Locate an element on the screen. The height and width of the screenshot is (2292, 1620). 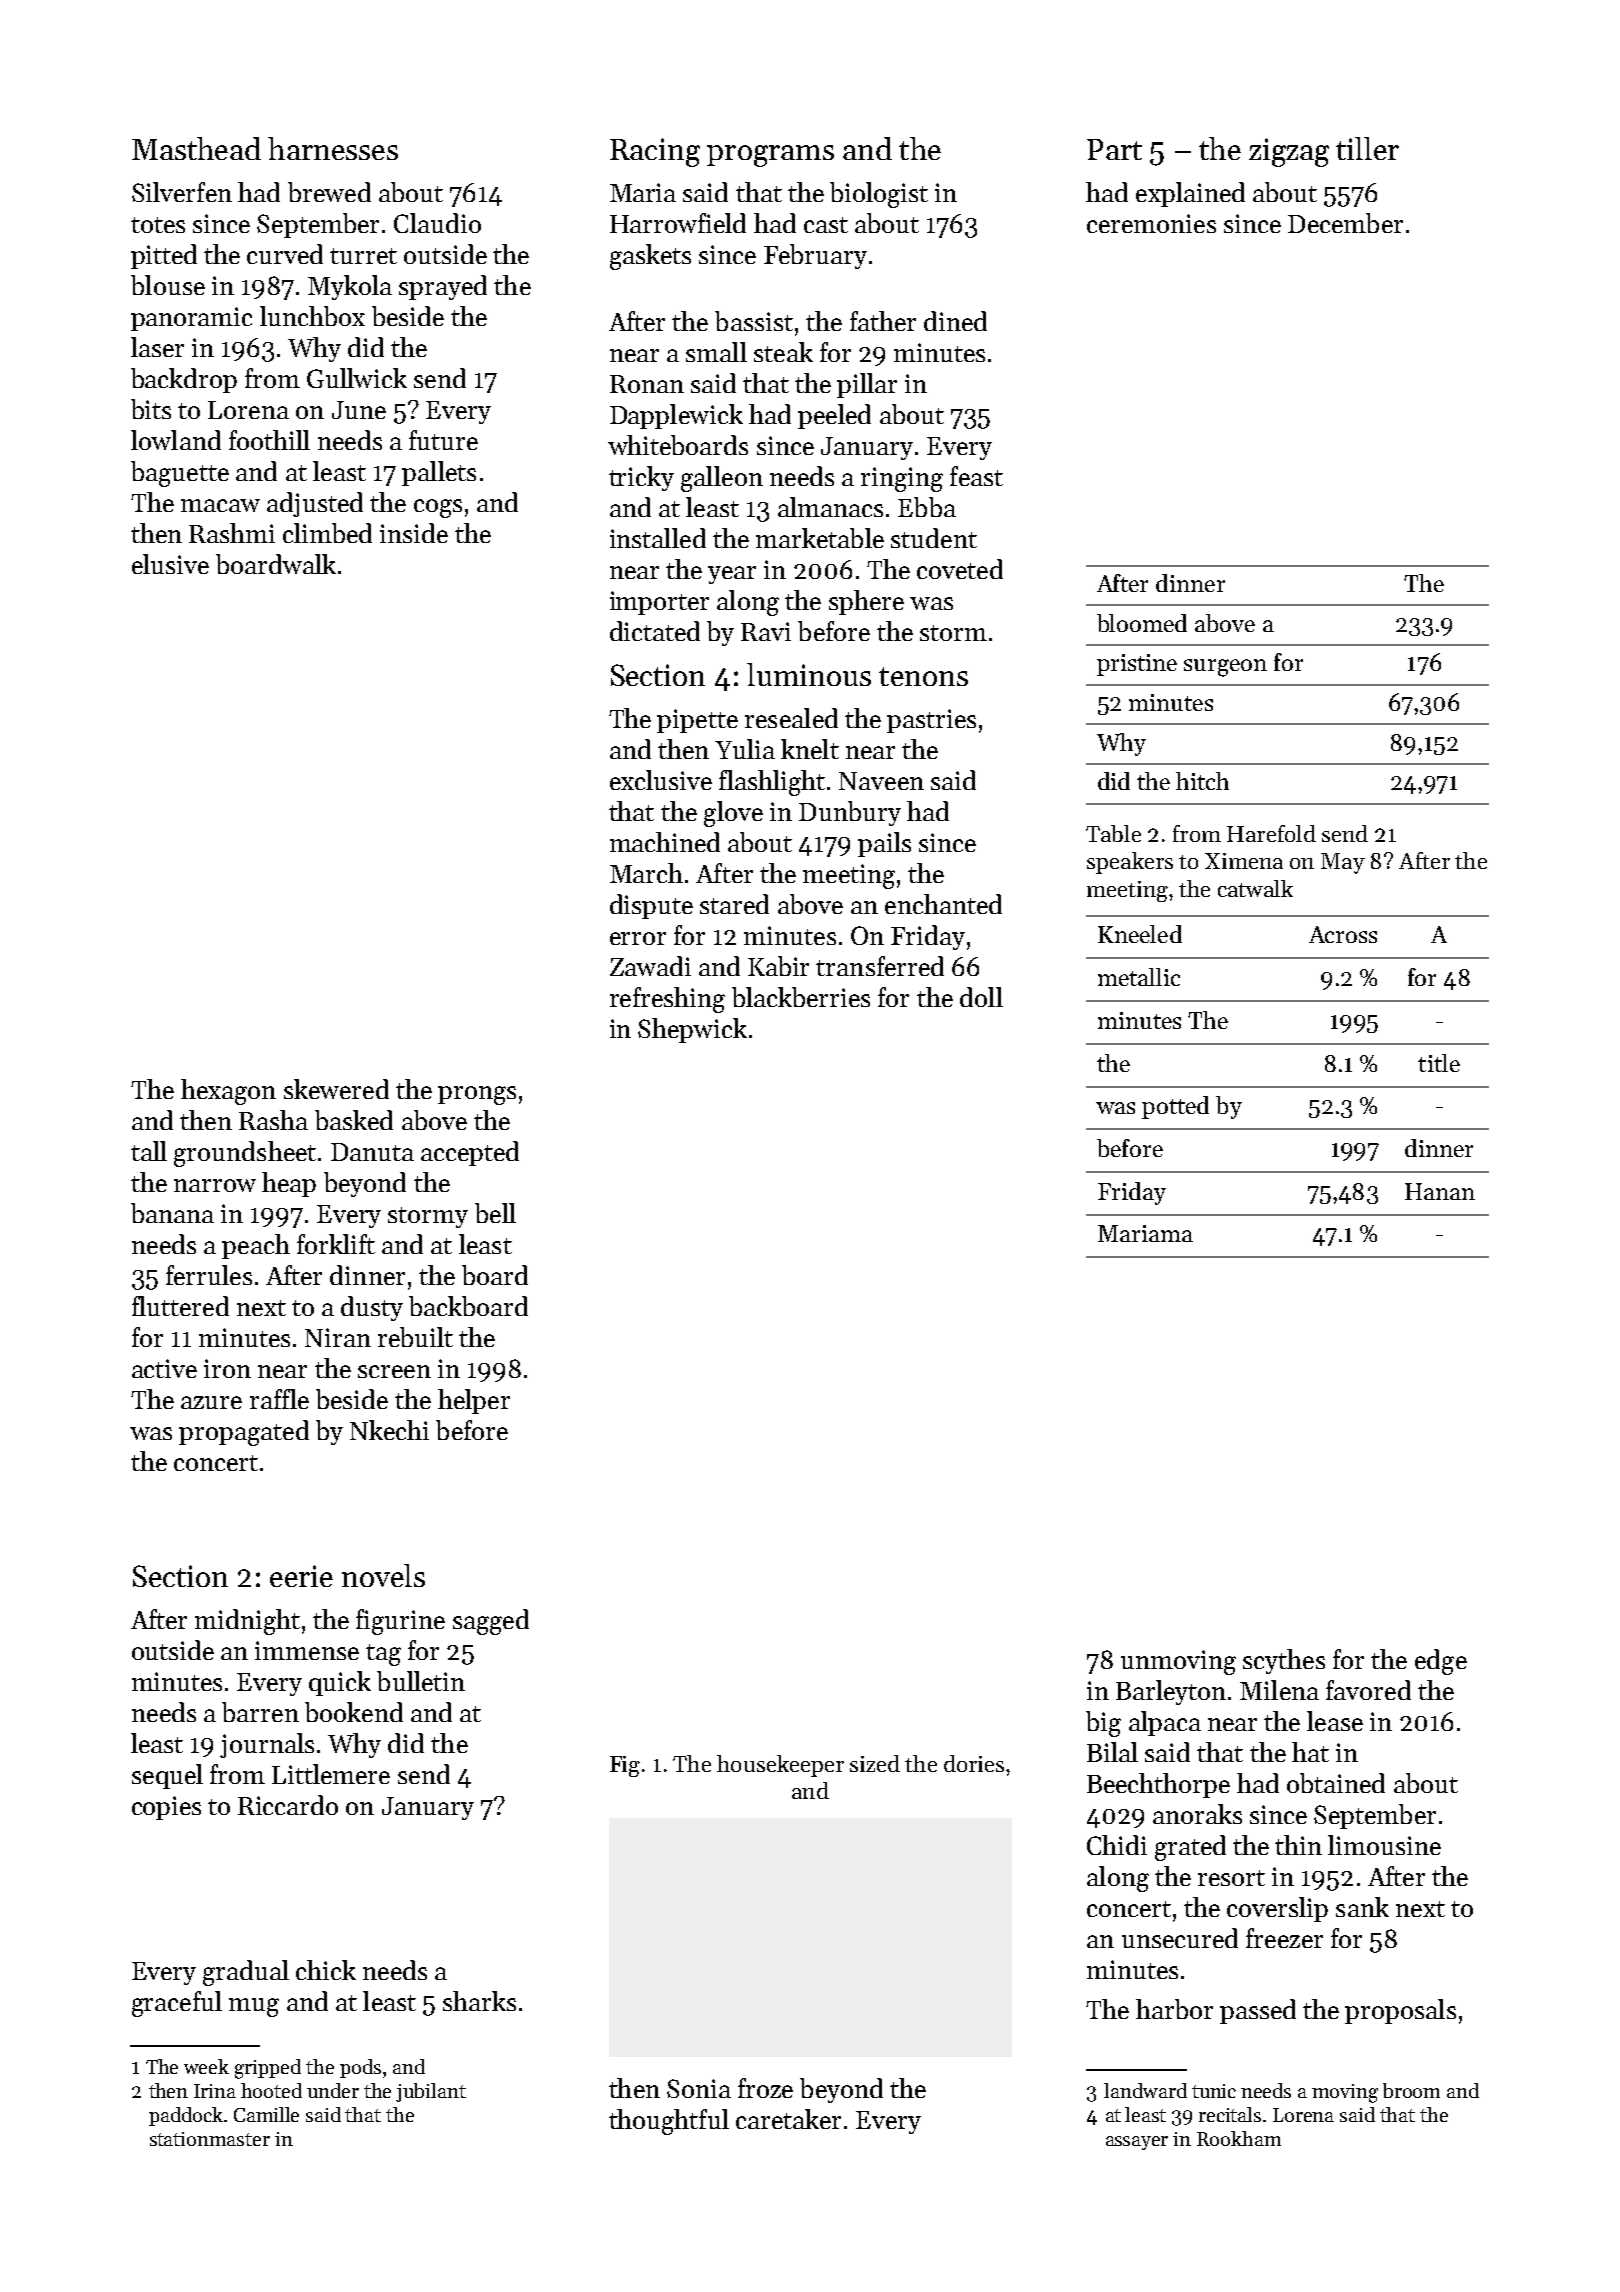
potted is located at coordinates (1175, 1107).
